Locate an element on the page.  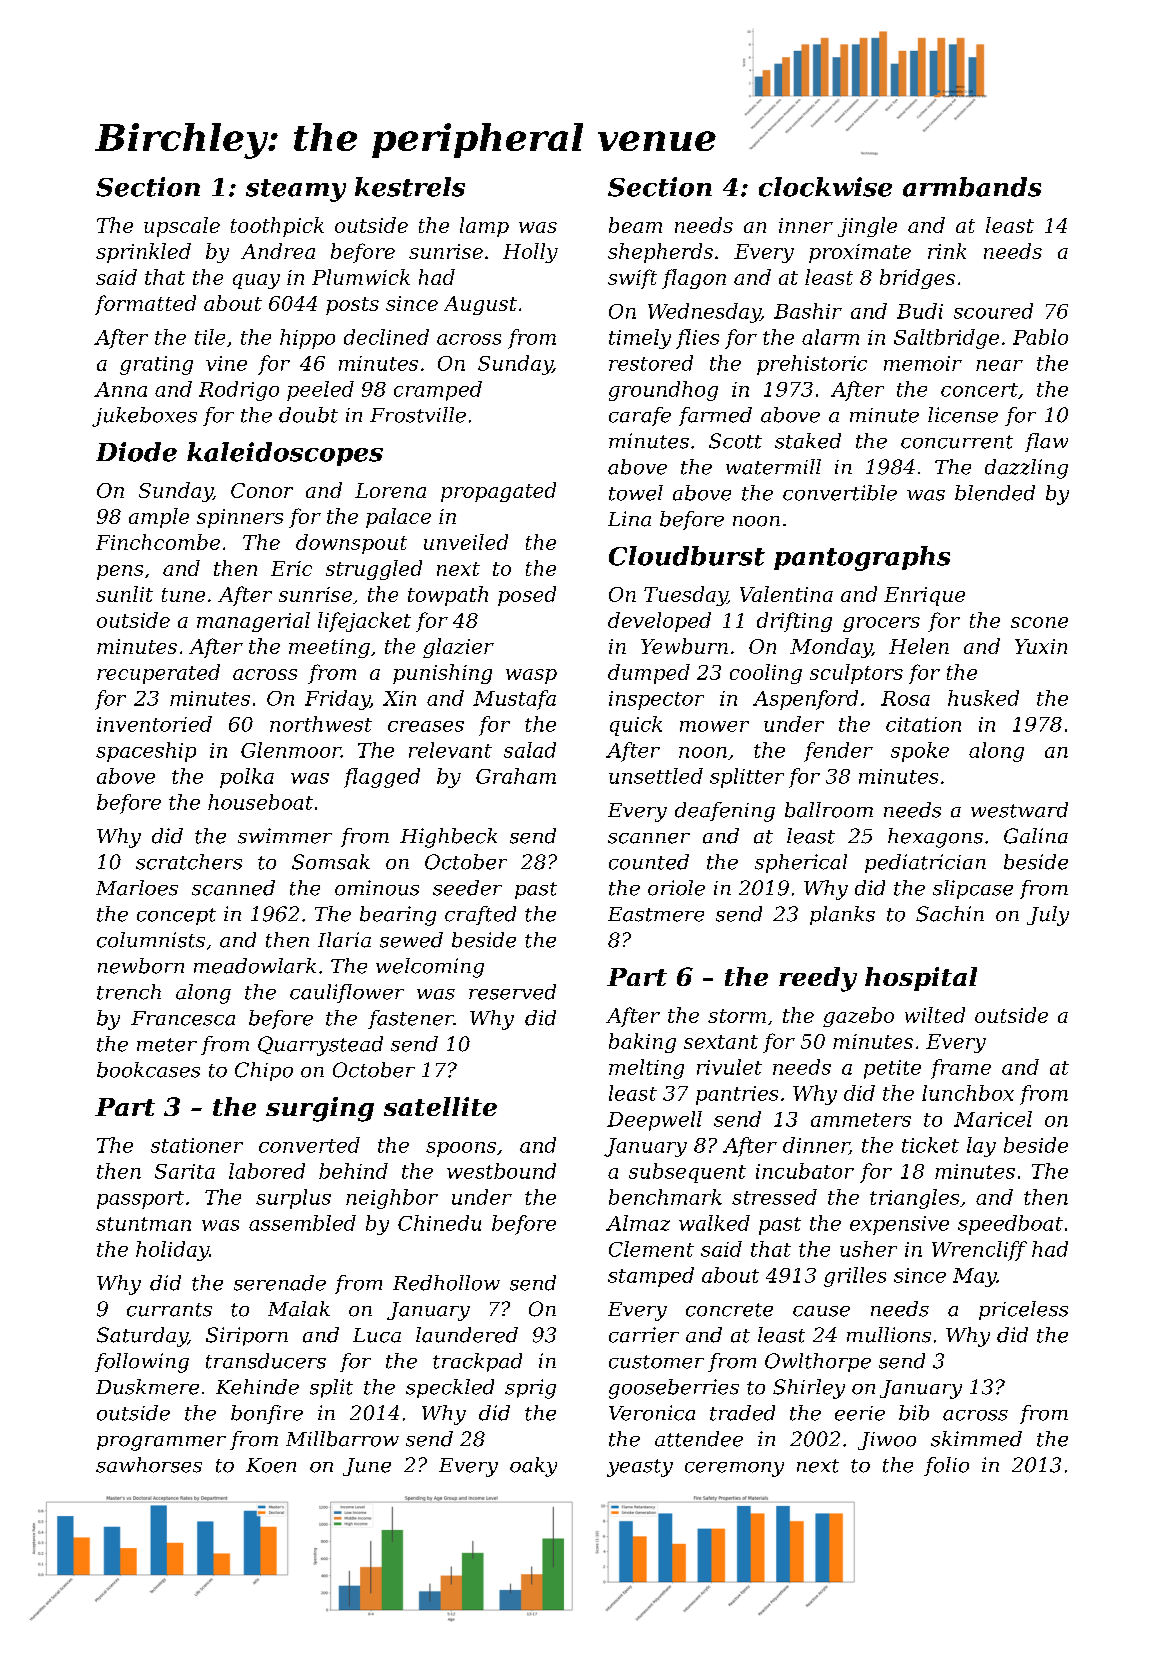
armbands is located at coordinates (972, 187).
